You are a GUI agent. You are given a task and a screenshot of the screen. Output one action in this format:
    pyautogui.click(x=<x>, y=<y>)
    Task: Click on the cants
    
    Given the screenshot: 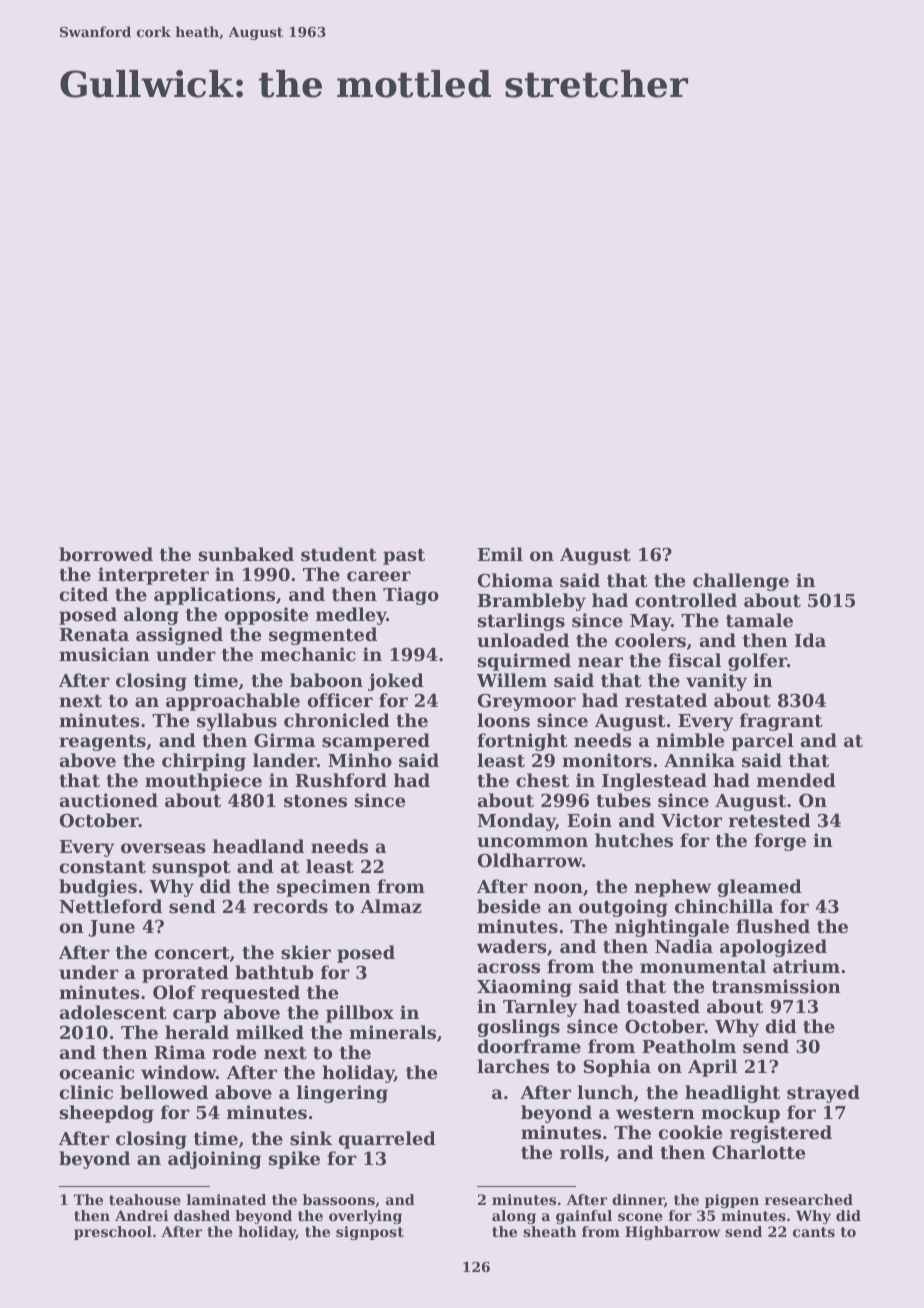 What is the action you would take?
    pyautogui.click(x=814, y=1232)
